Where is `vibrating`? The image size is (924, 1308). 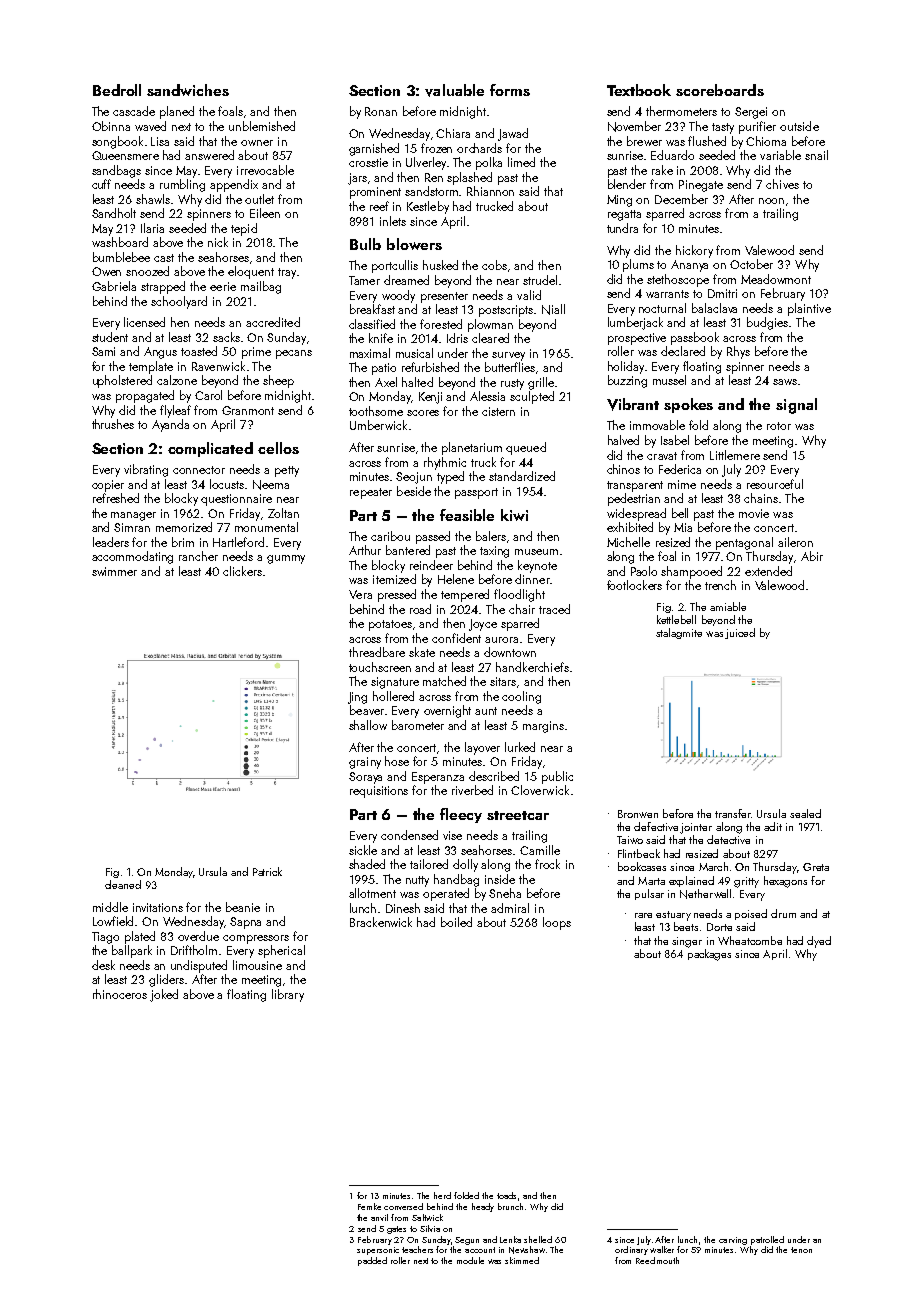 vibrating is located at coordinates (146, 470).
